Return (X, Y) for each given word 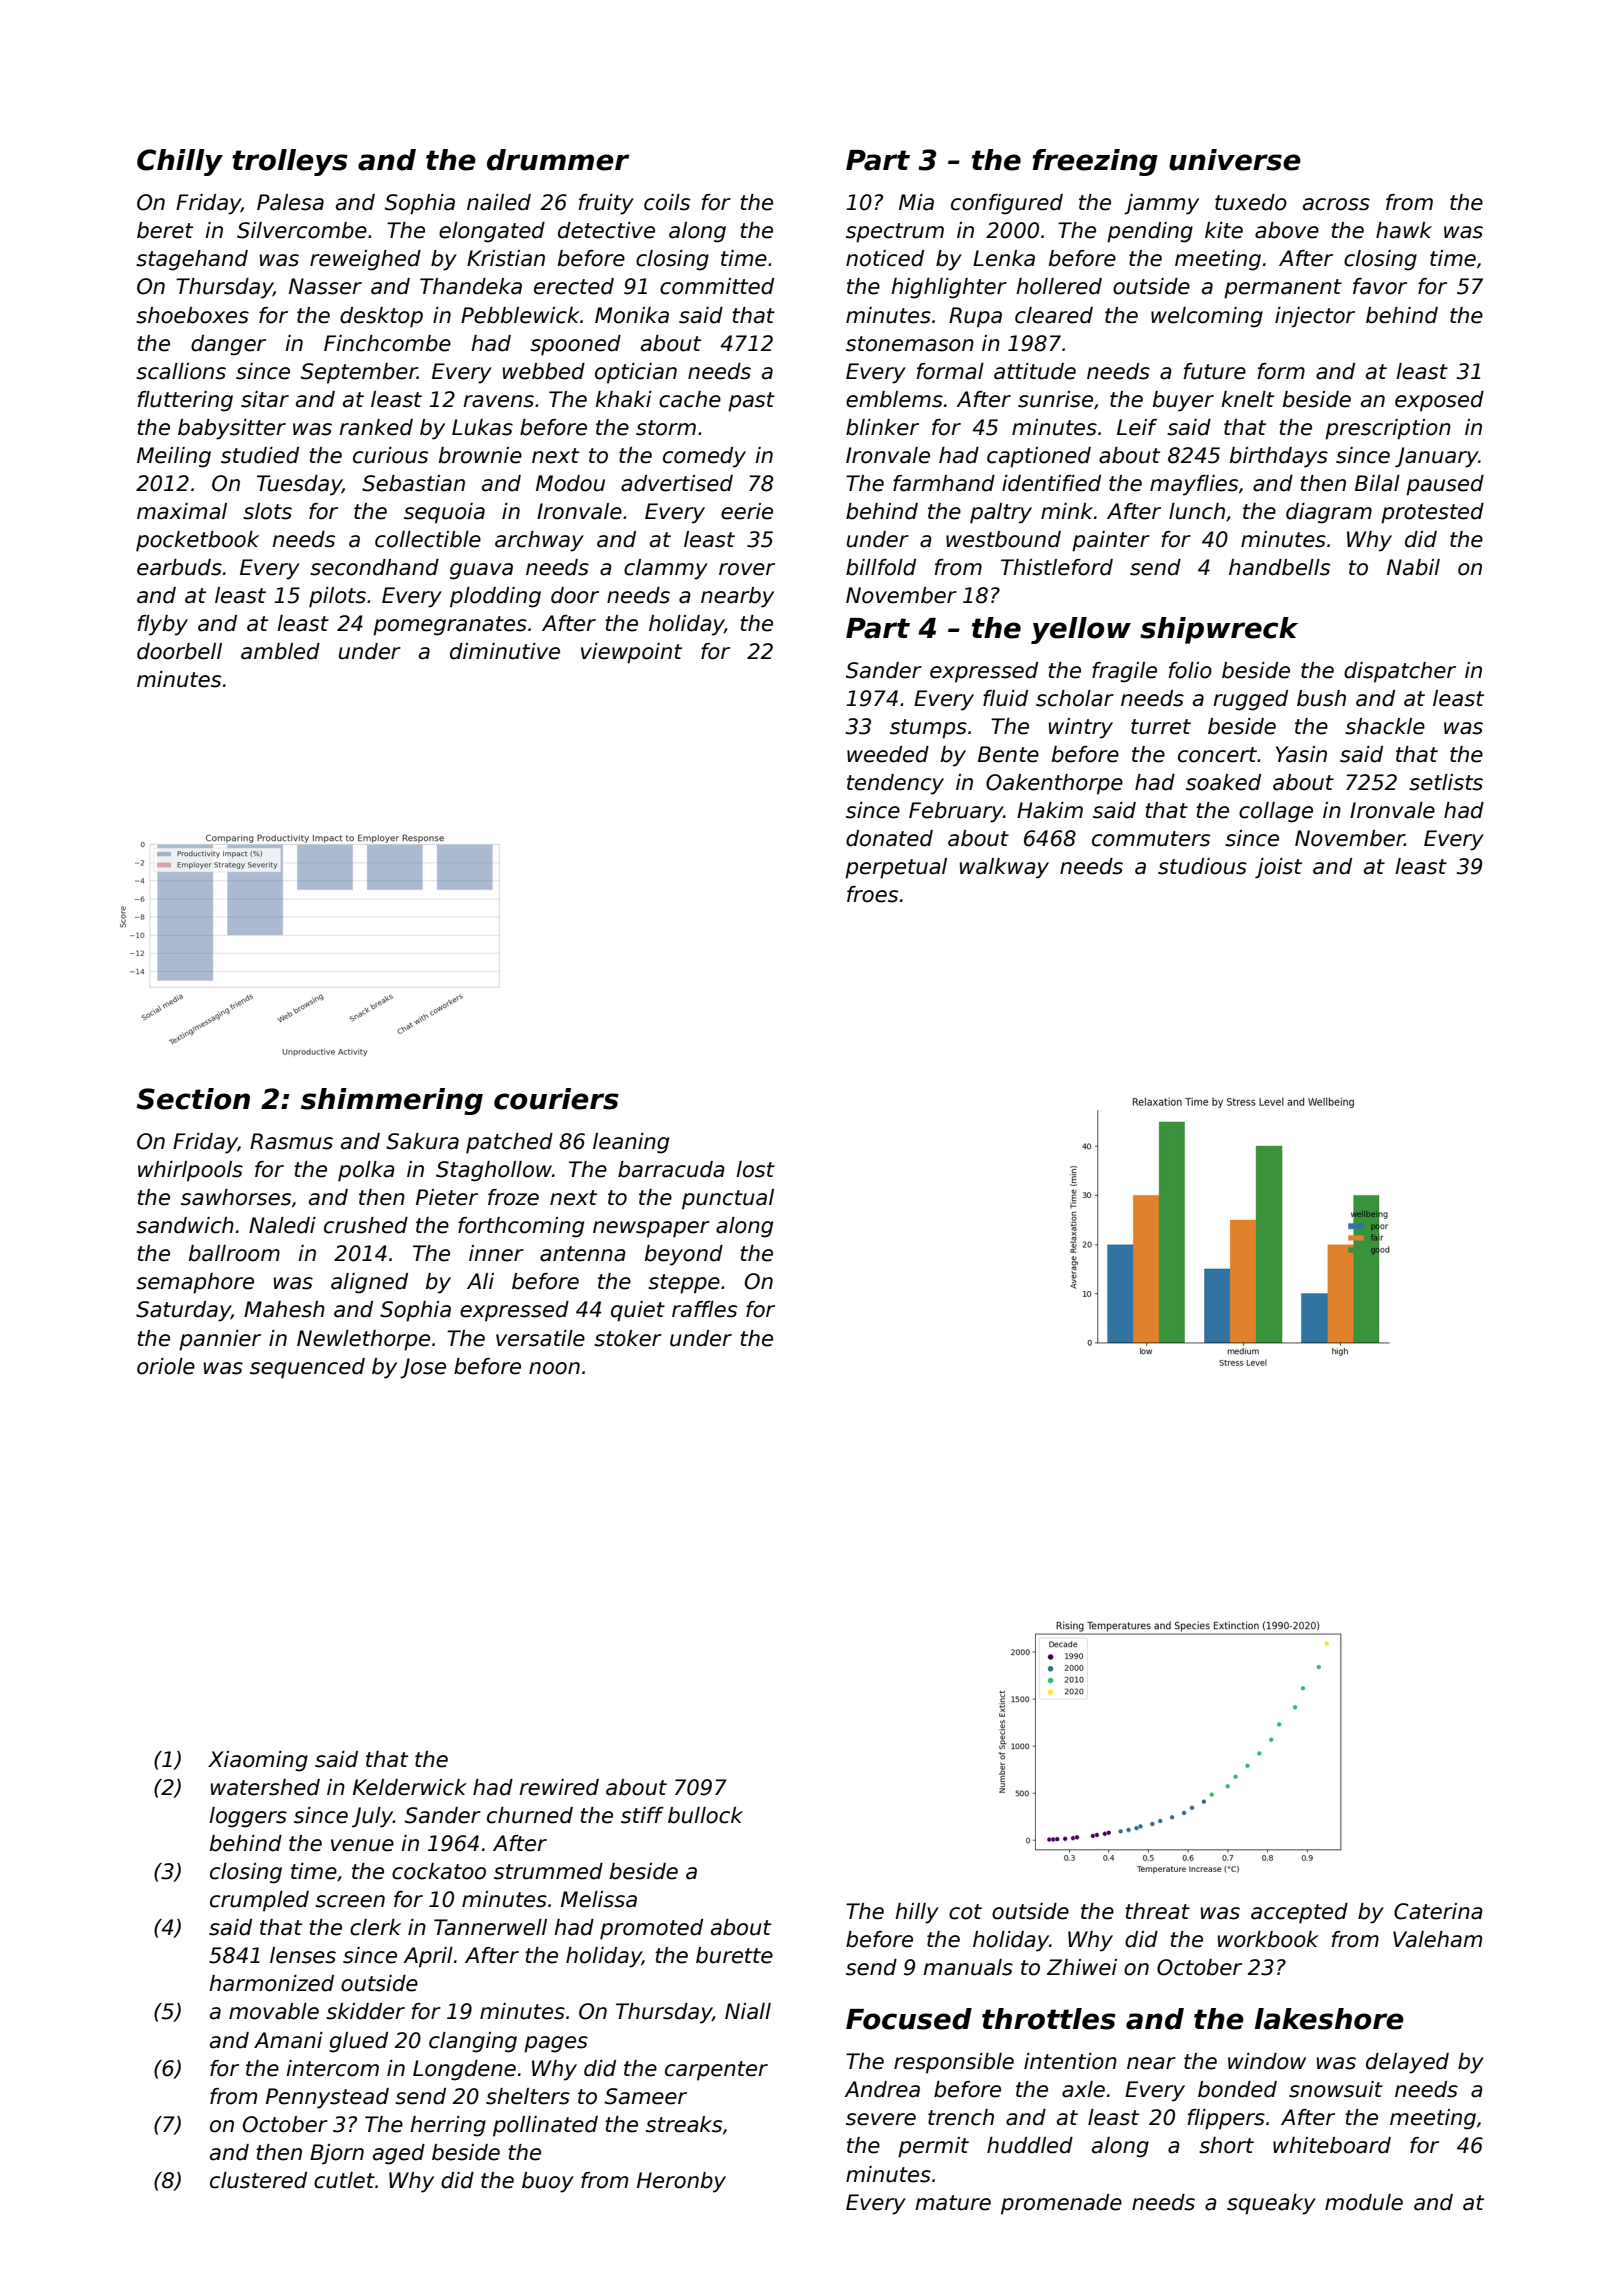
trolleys (290, 162)
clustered (258, 2180)
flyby (163, 625)
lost (755, 1169)
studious (1202, 866)
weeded (888, 754)
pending (1150, 232)
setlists (1446, 782)
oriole (166, 1366)
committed (717, 286)
